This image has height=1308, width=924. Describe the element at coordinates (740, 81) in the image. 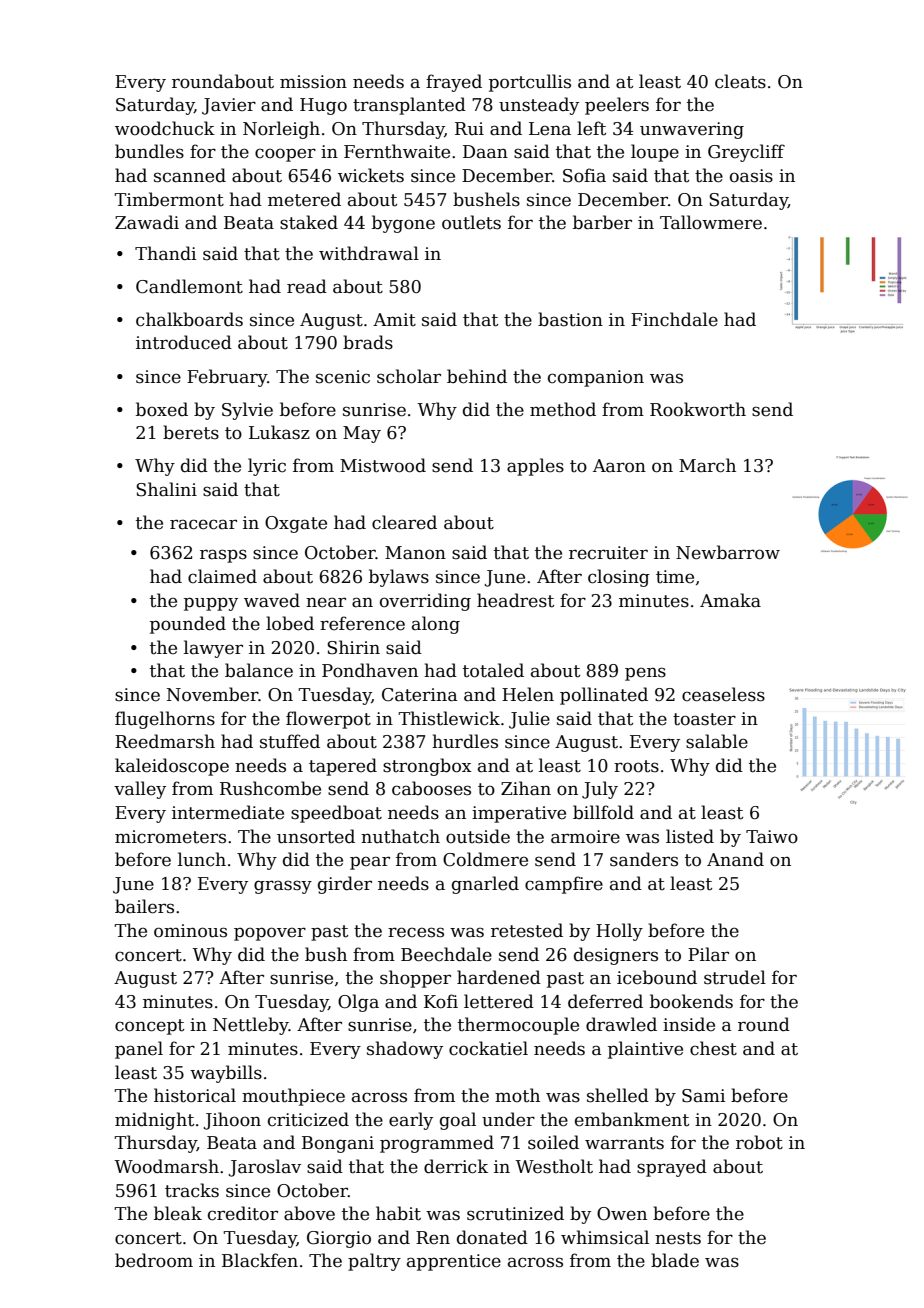

I see `cleats` at that location.
